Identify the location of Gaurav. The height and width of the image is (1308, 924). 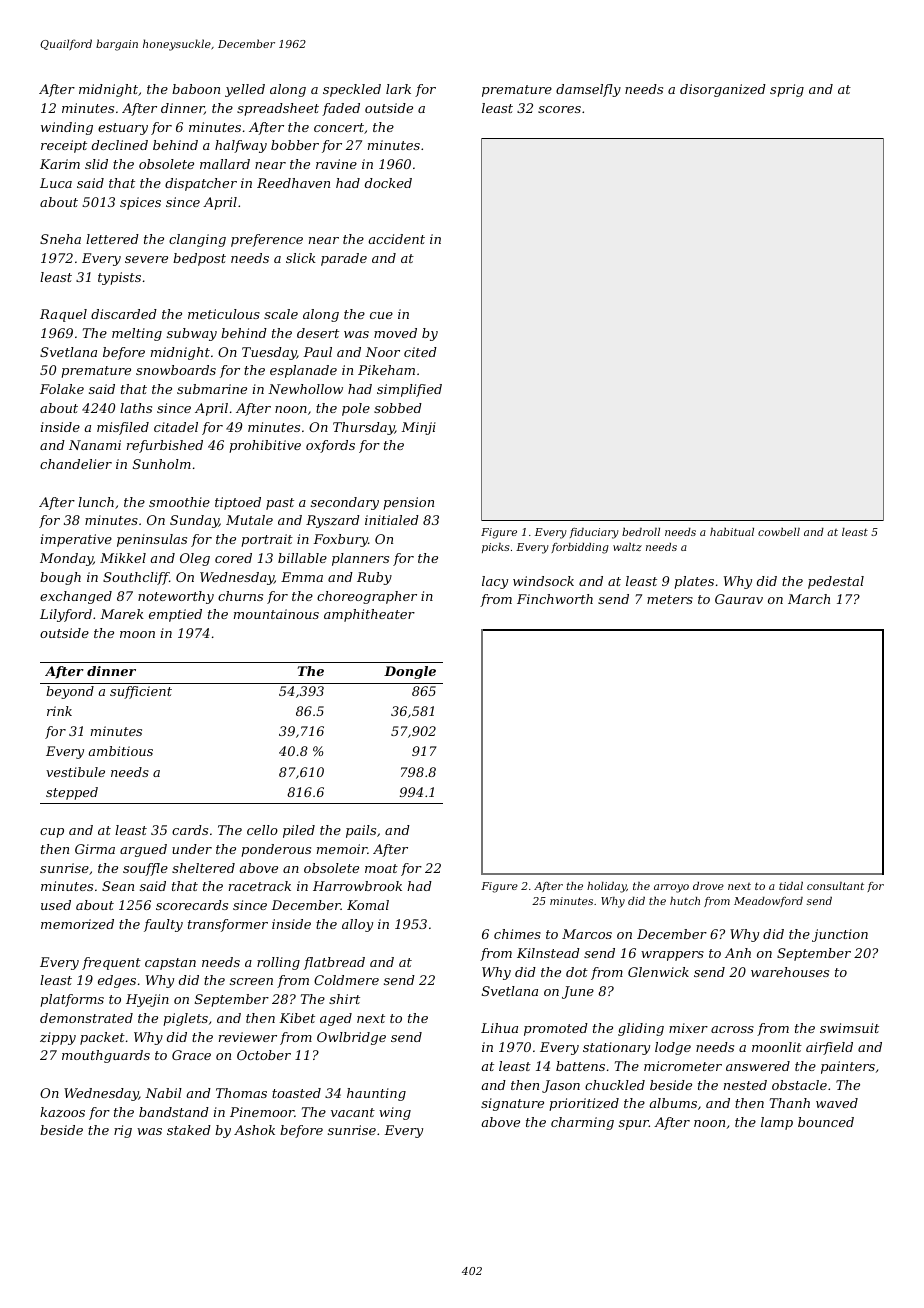
(739, 599).
